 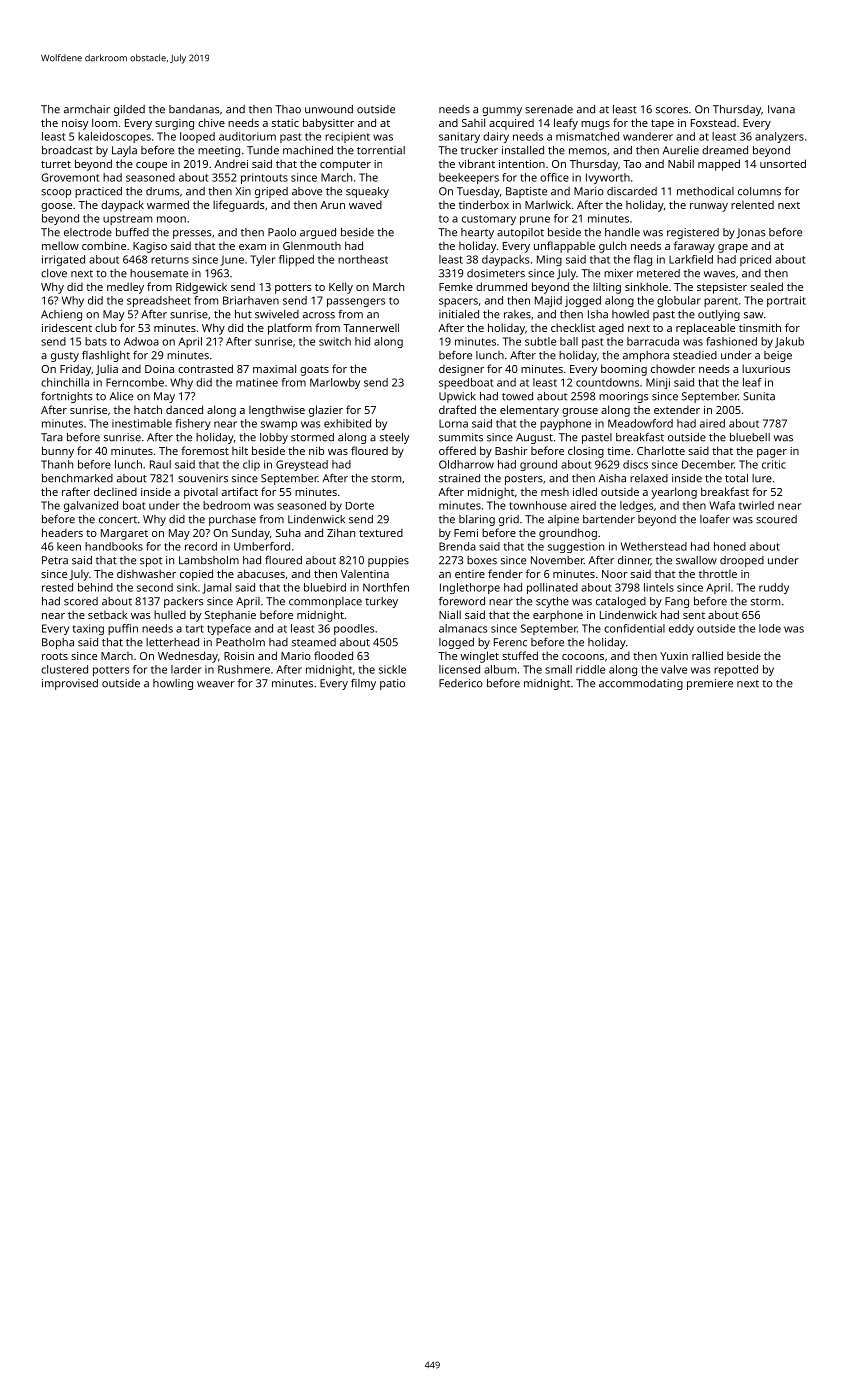 I want to click on Minji, so click(x=658, y=383).
